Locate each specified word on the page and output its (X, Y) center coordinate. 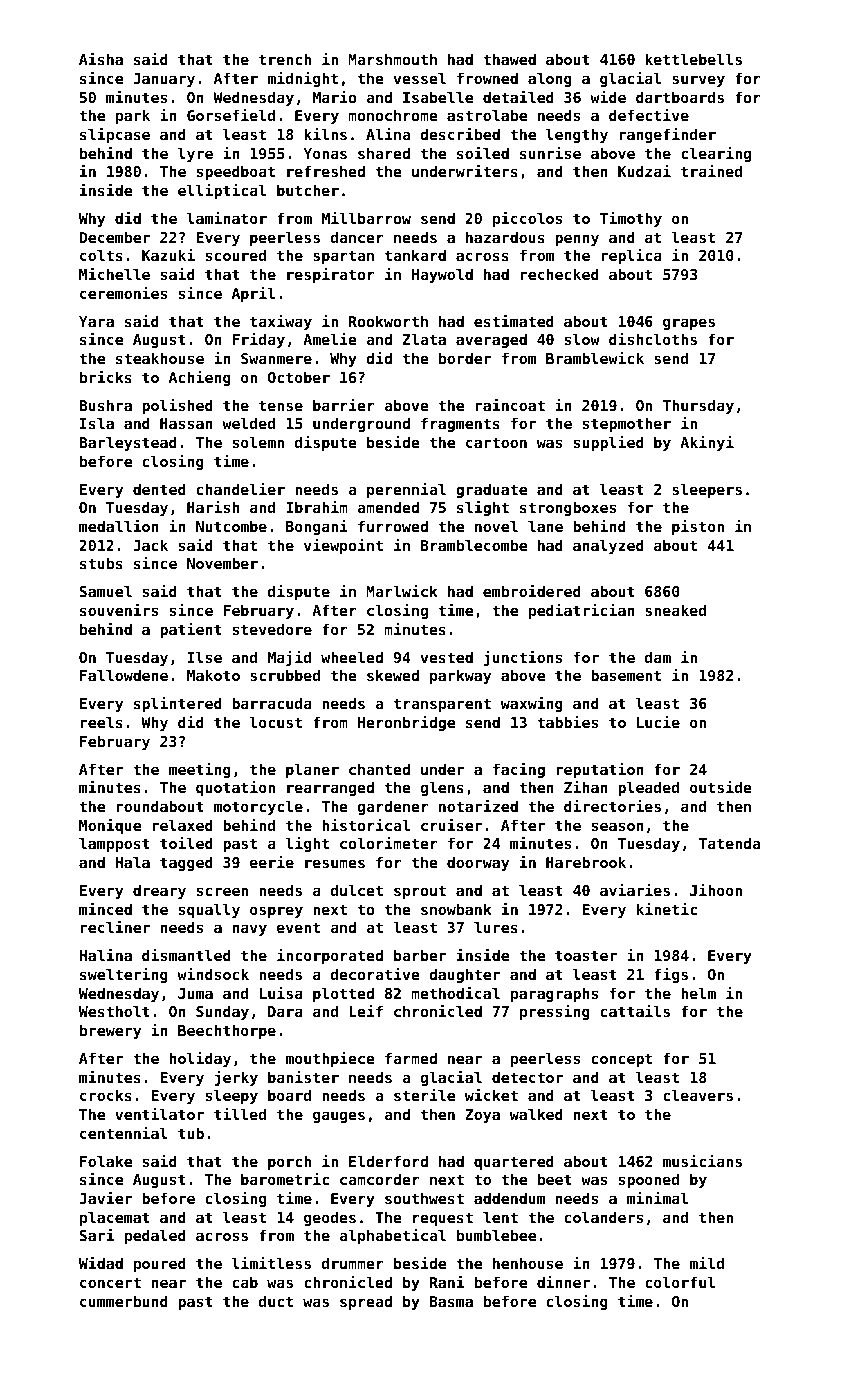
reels (102, 722)
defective (649, 115)
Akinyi (707, 443)
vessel (420, 78)
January (164, 80)
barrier (344, 405)
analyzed (608, 546)
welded (248, 423)
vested (447, 657)
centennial (124, 1133)
